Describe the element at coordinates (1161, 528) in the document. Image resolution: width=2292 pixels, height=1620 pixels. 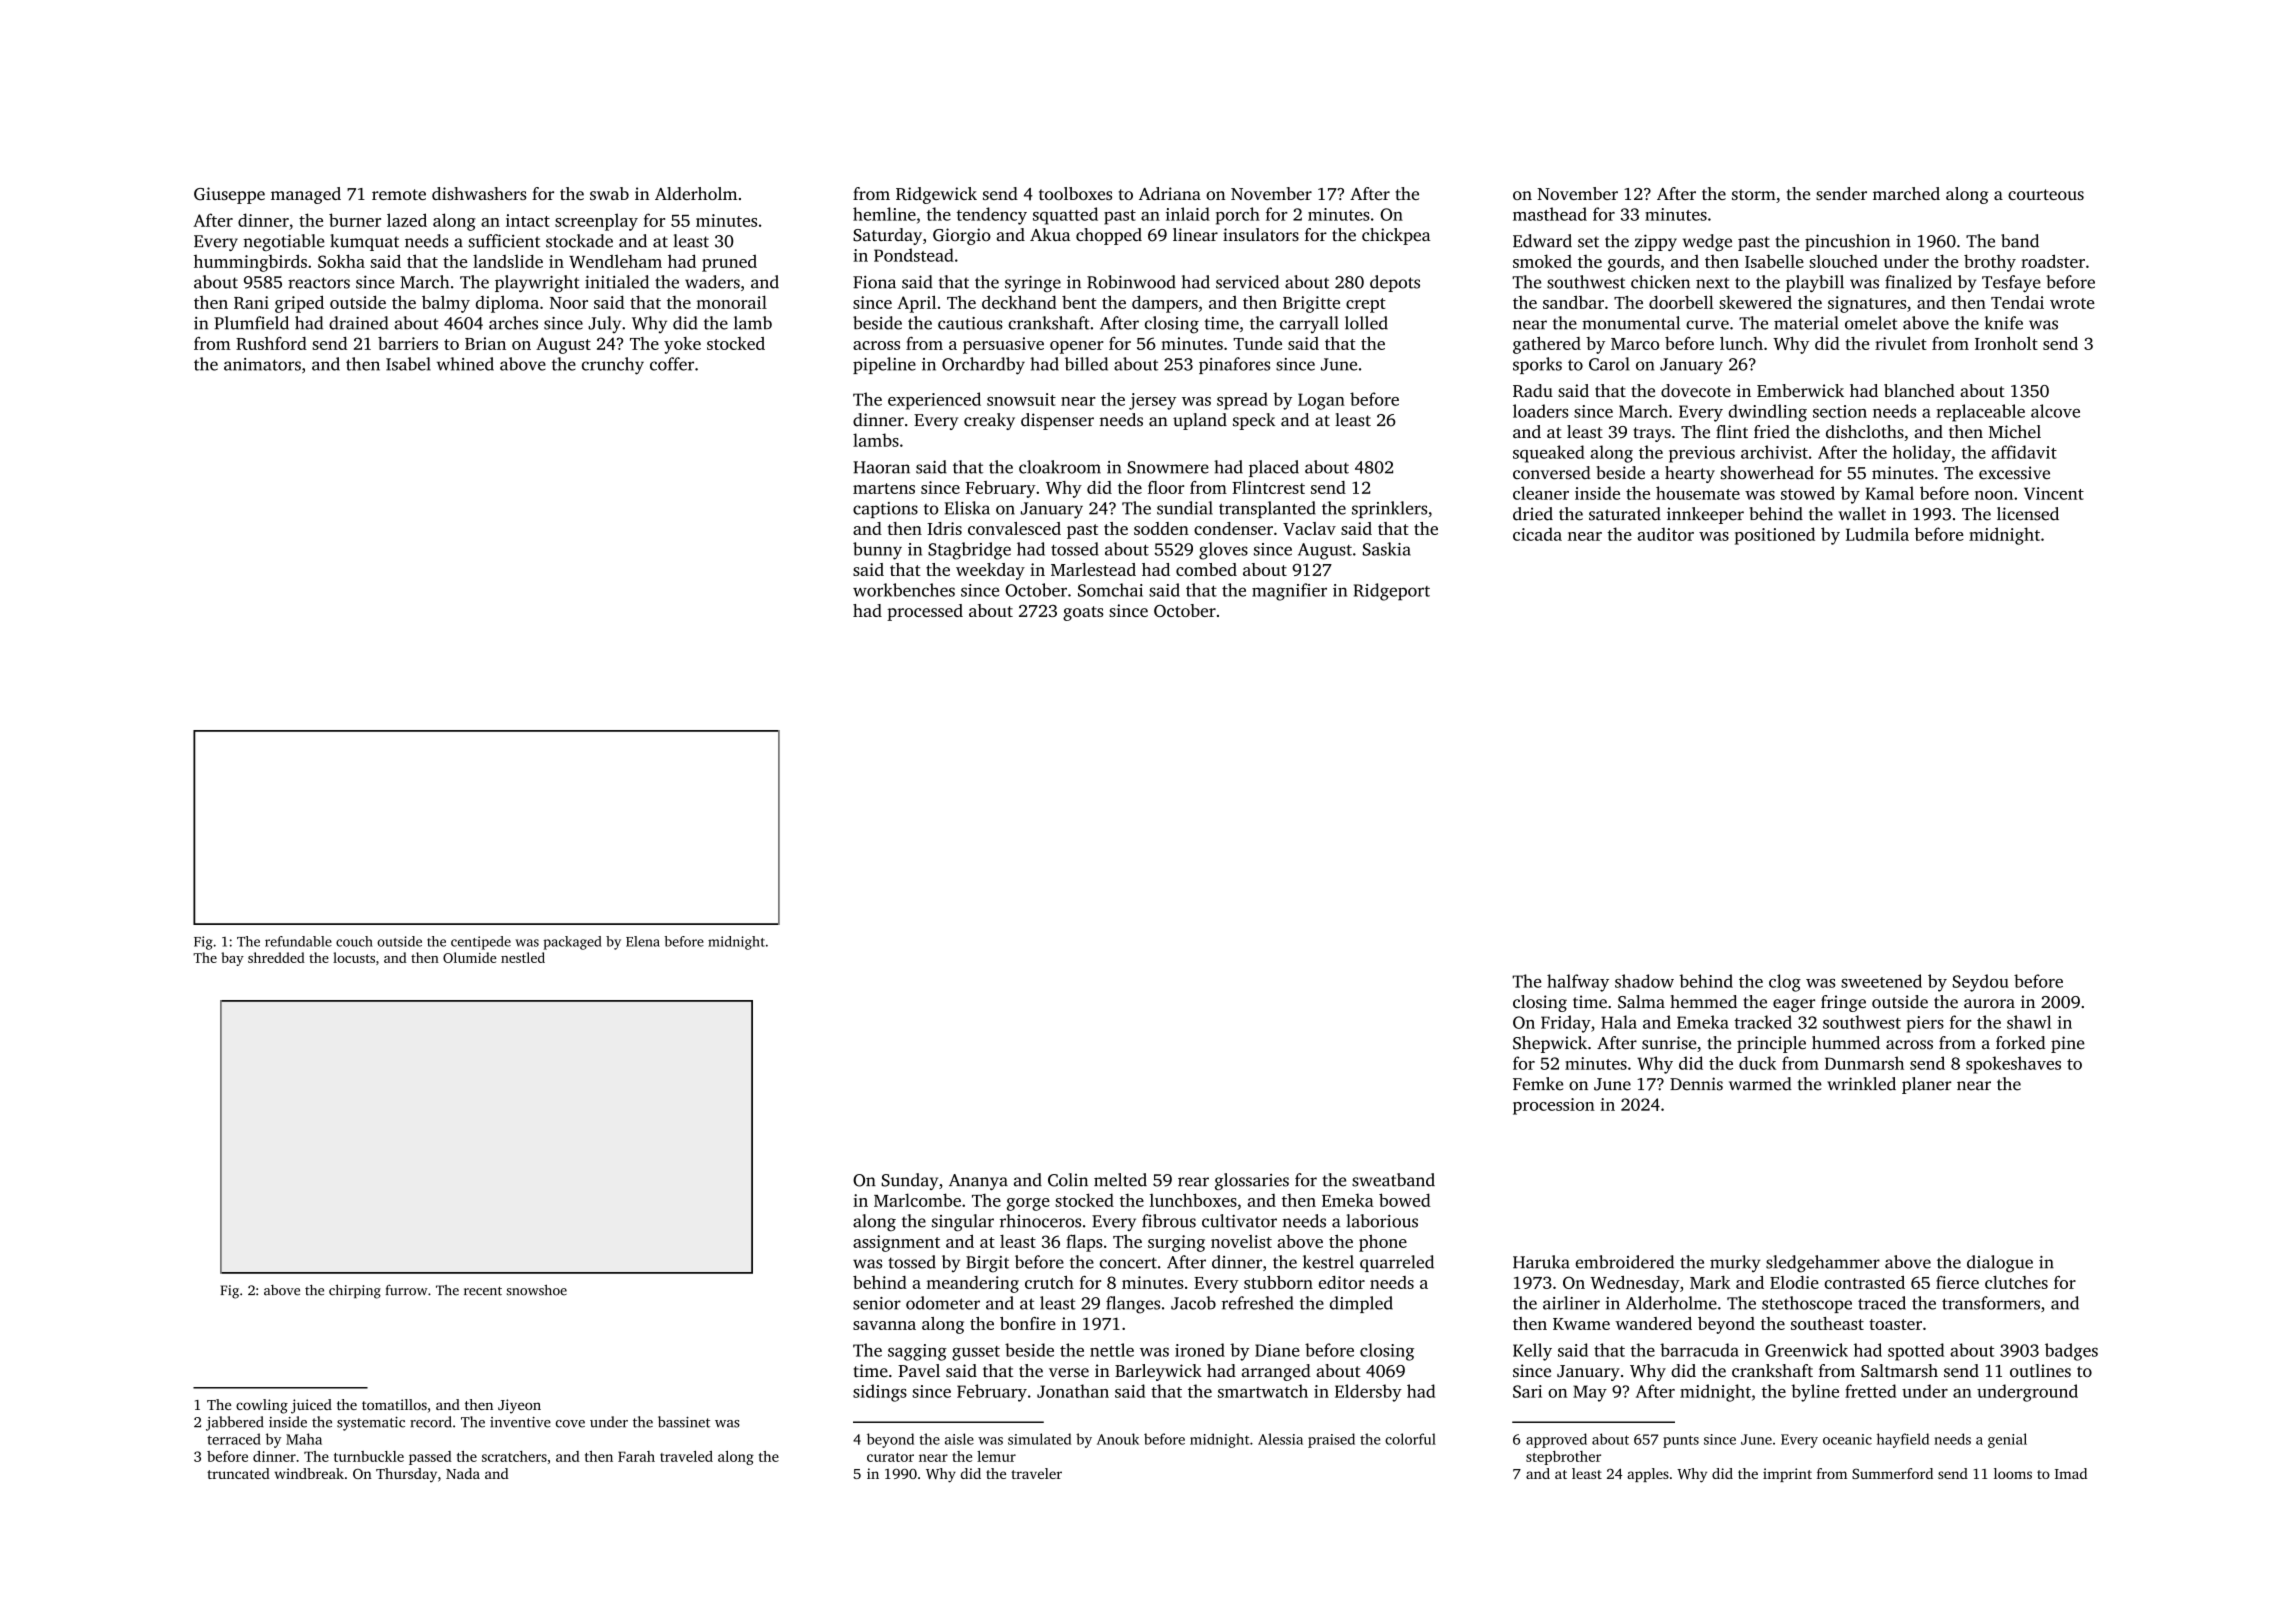
I see `sodden` at that location.
